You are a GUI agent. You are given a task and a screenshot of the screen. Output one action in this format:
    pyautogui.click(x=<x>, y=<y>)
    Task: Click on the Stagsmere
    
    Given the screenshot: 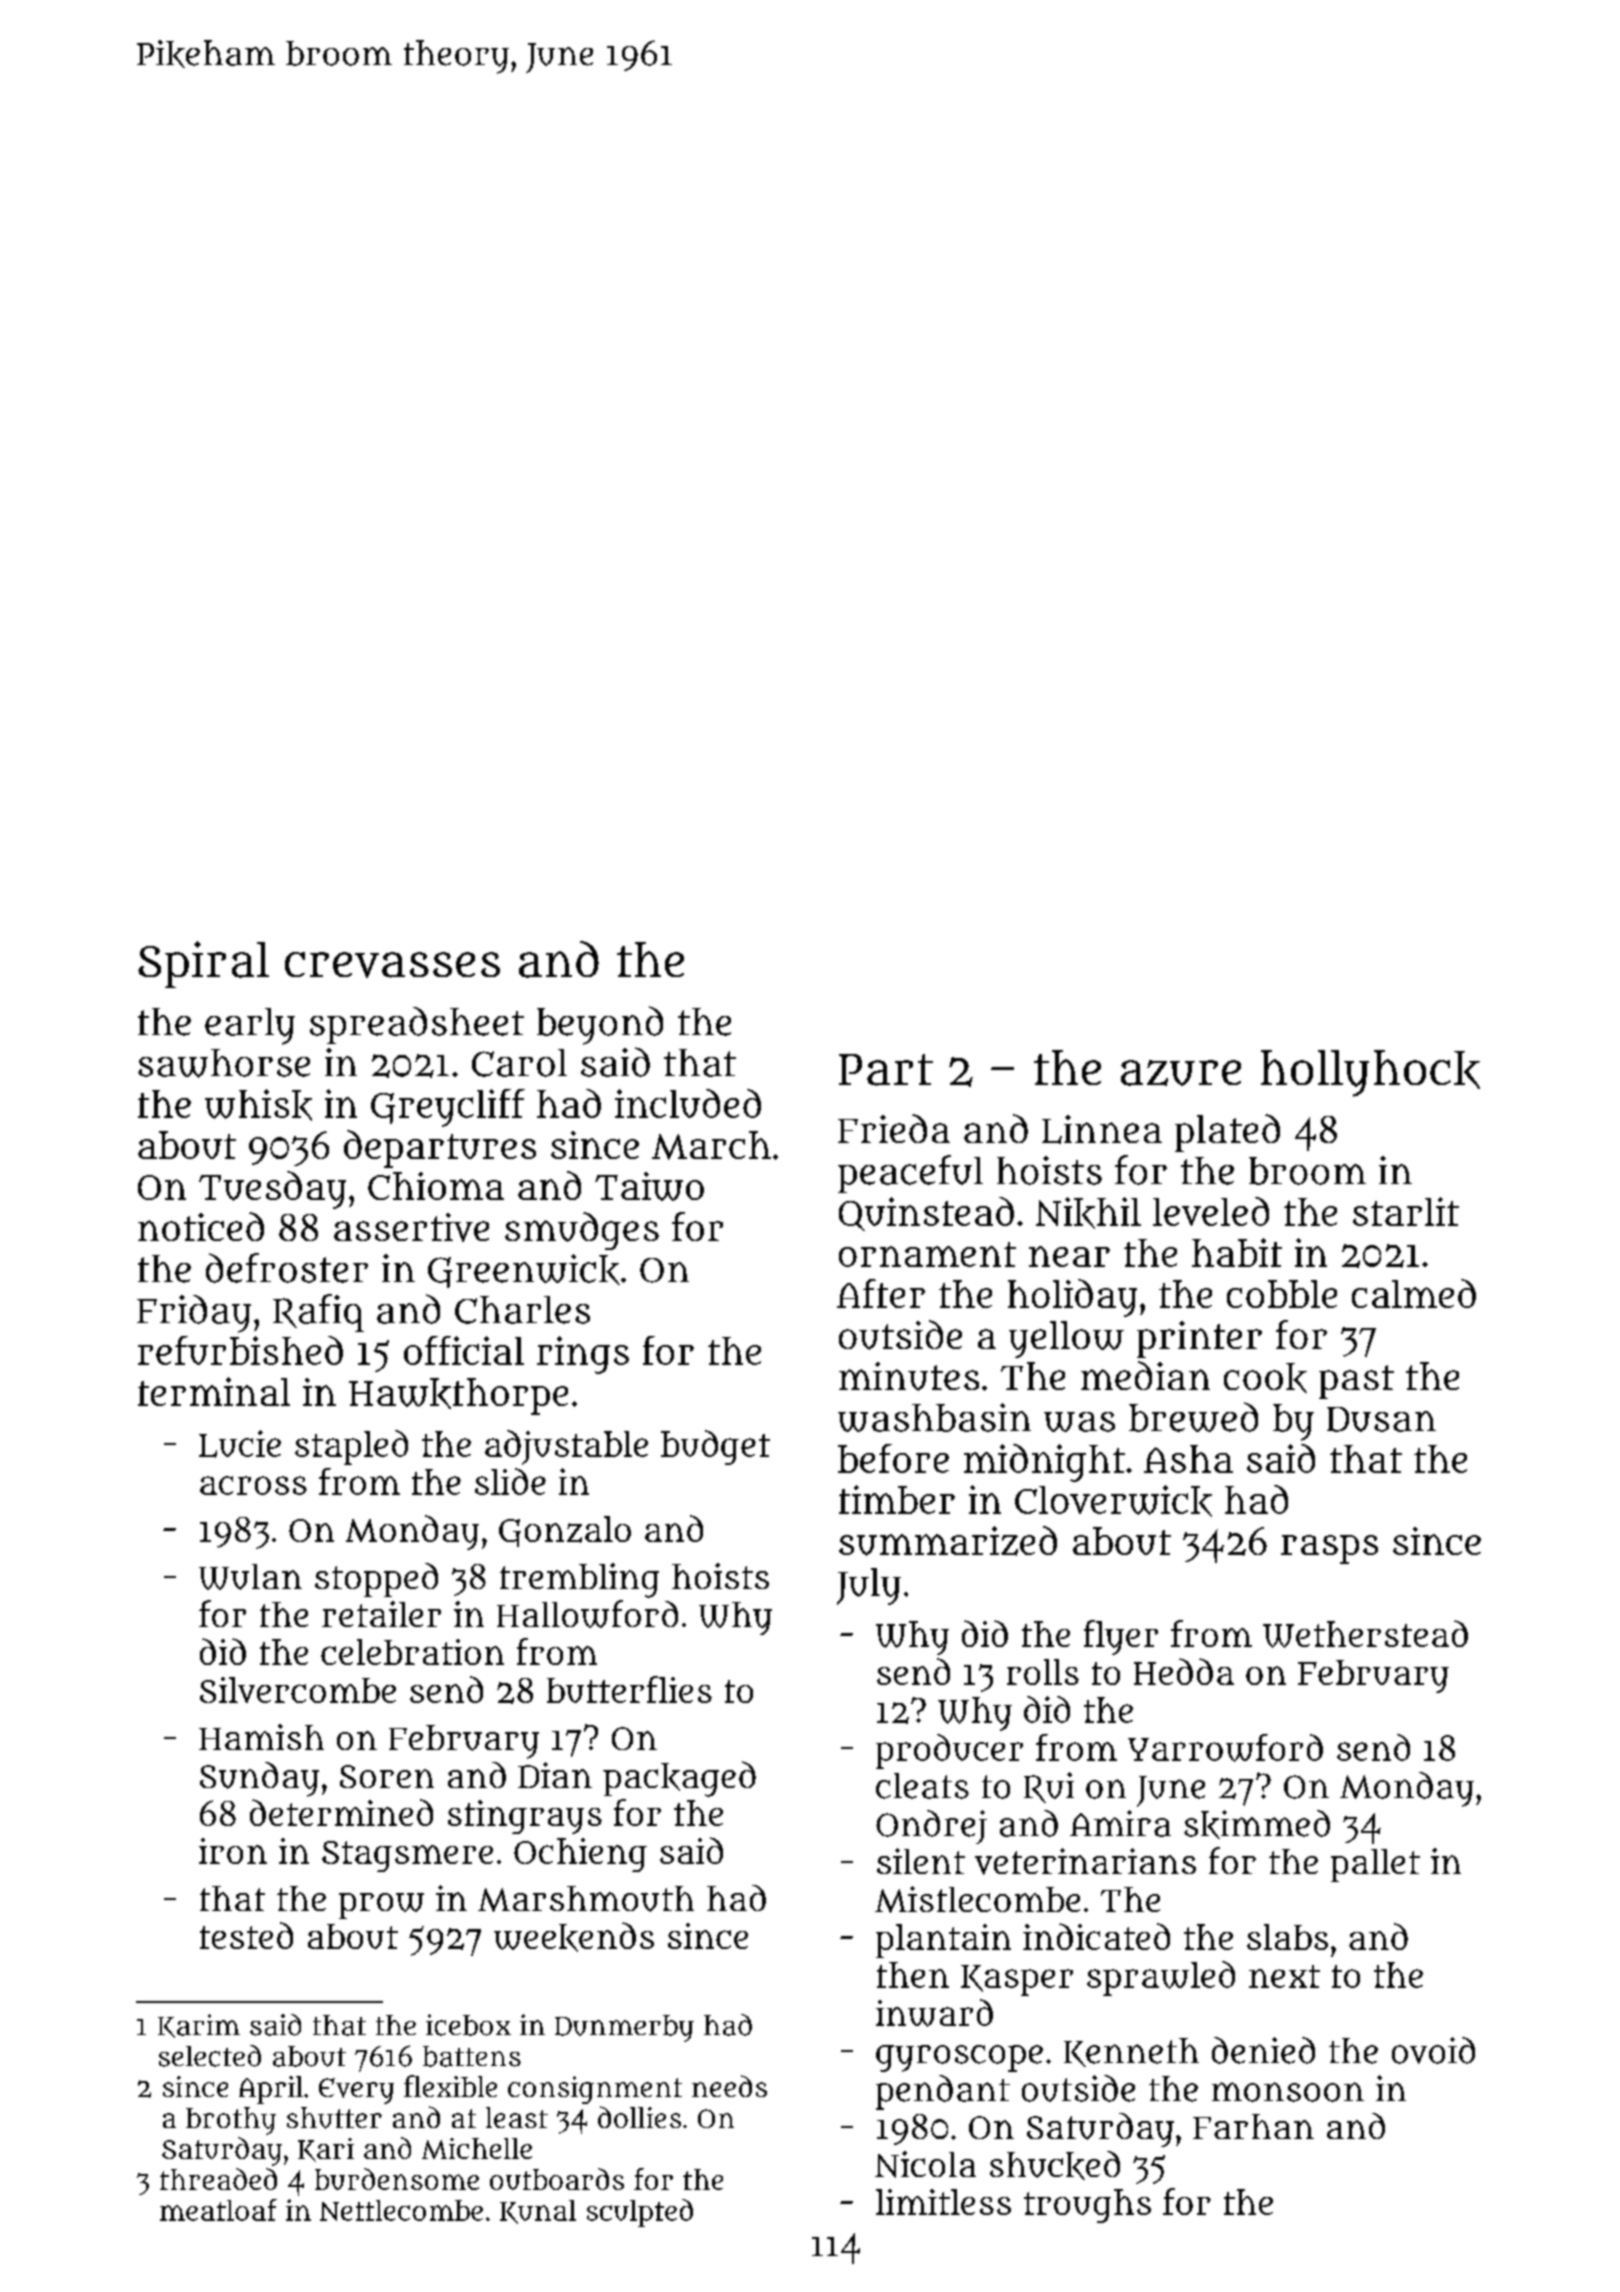 What is the action you would take?
    pyautogui.click(x=407, y=1856)
